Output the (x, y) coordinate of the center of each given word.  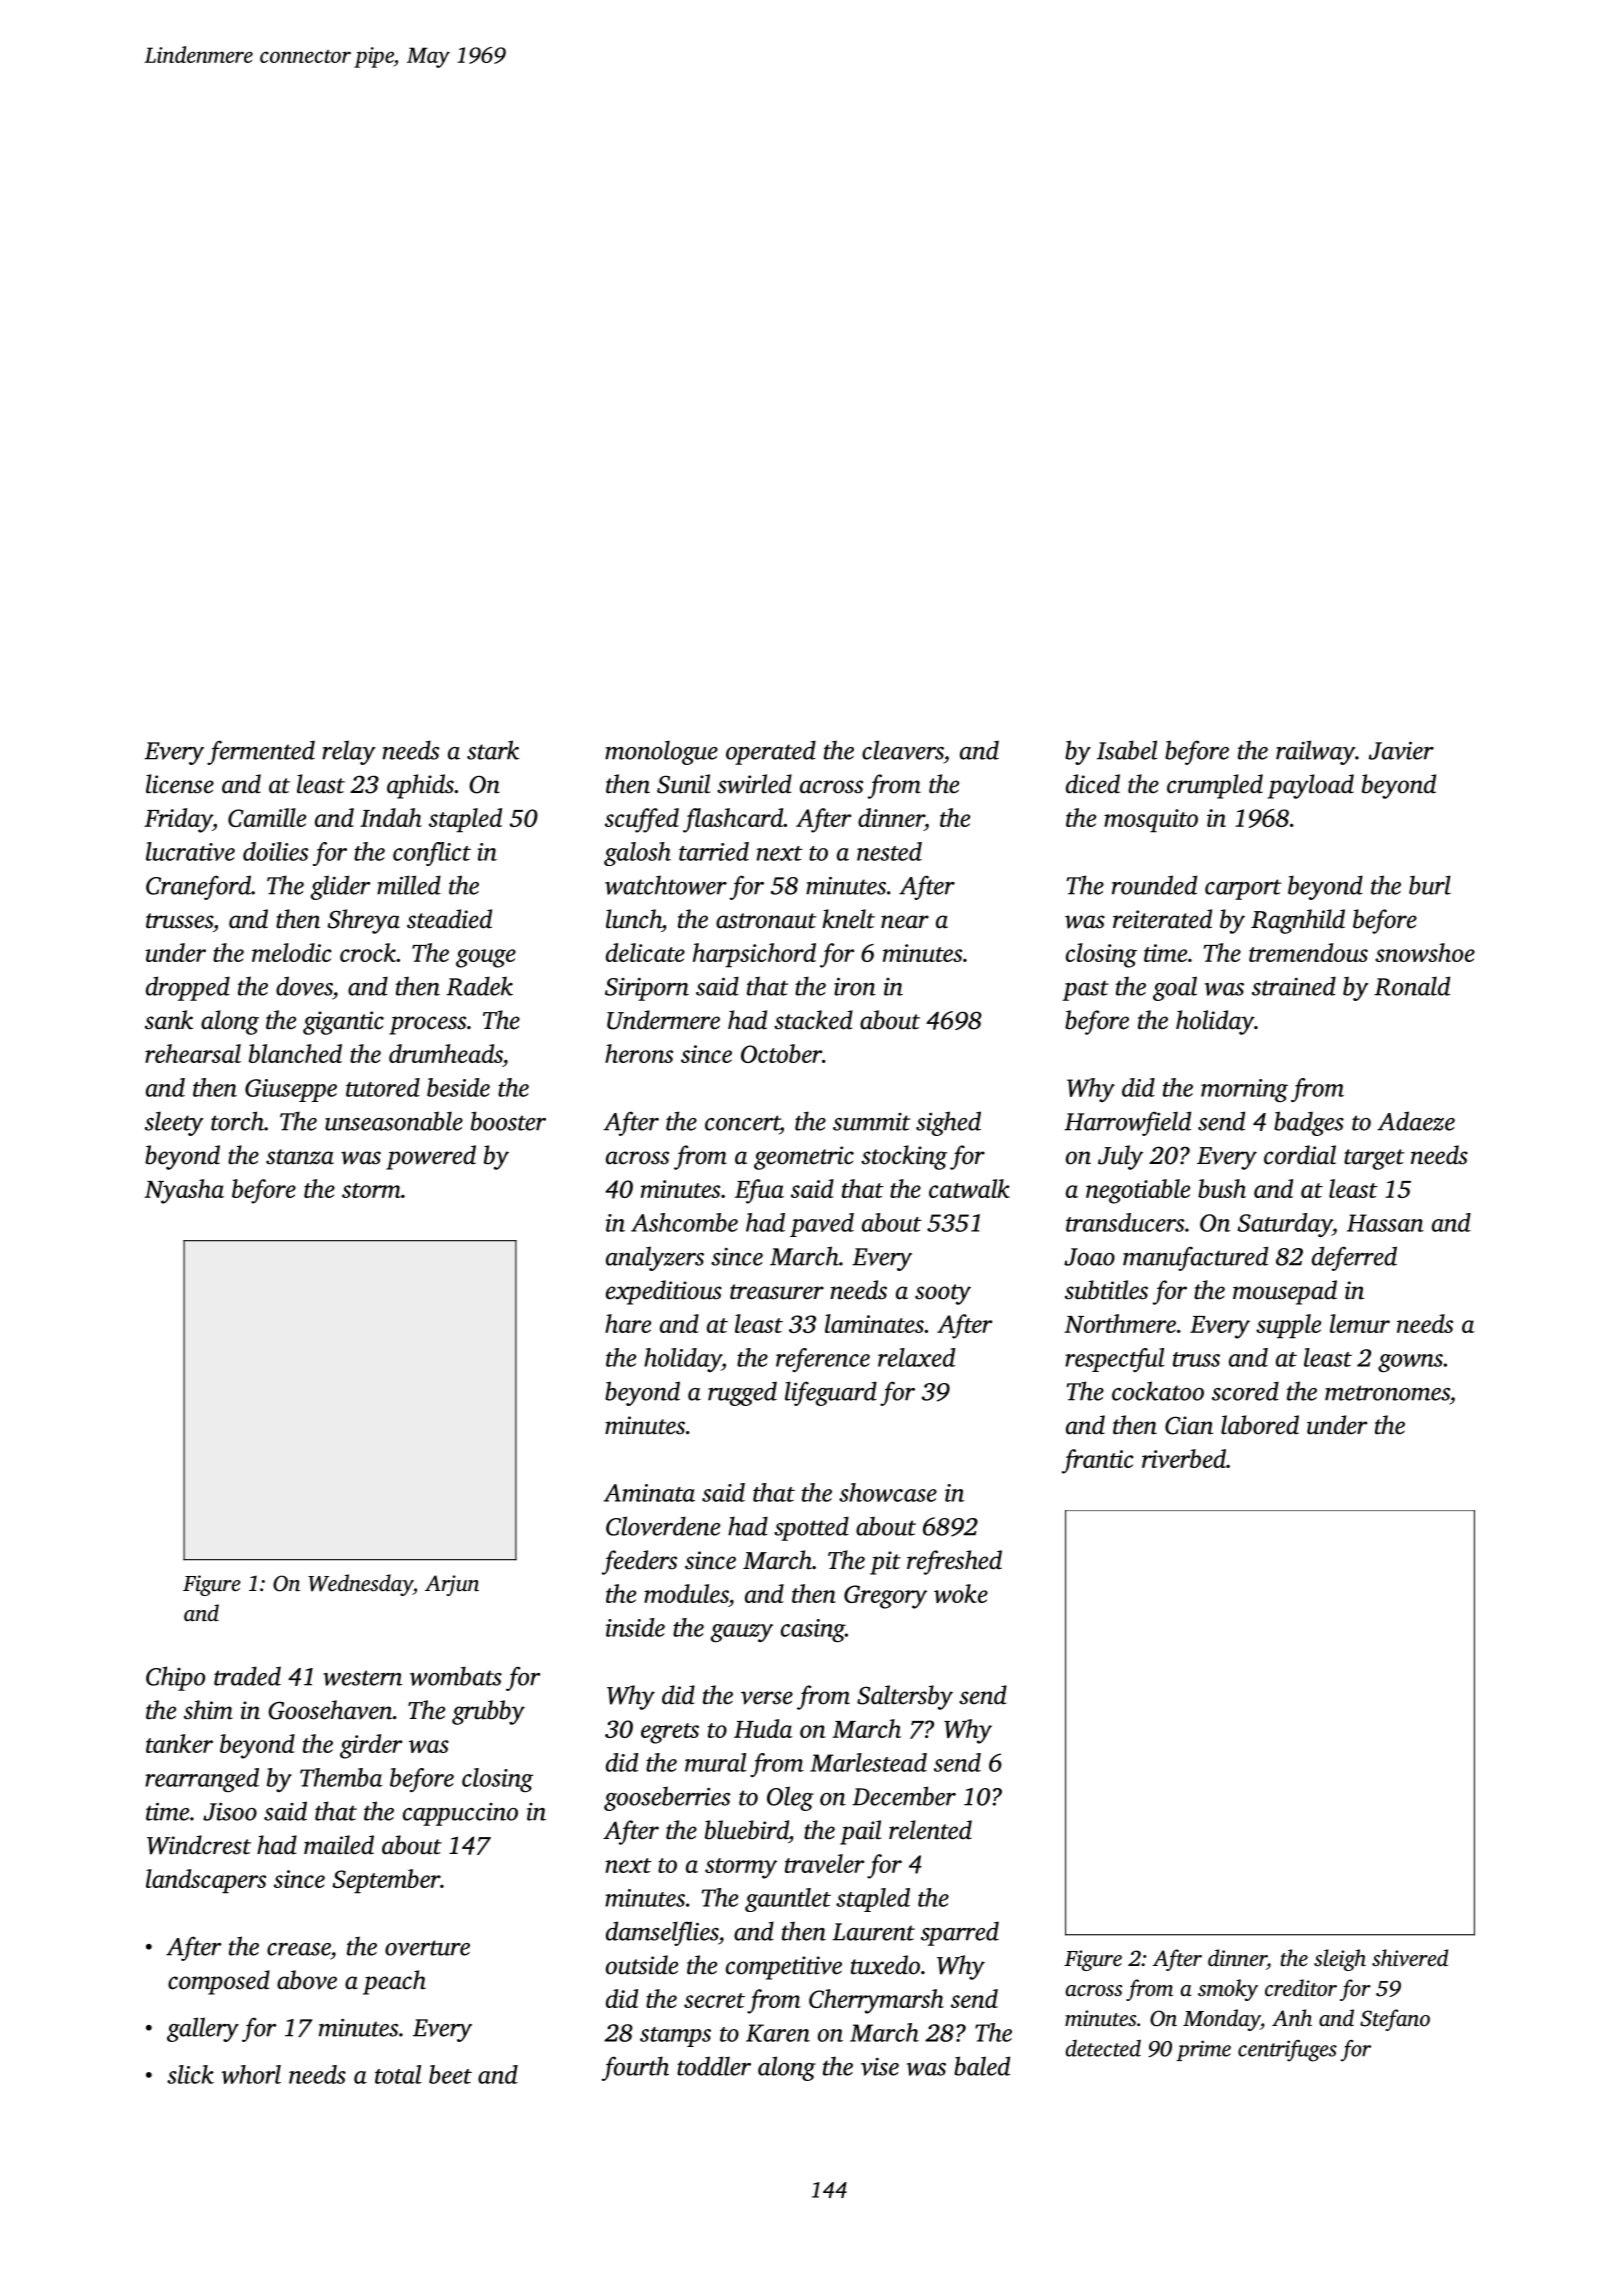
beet (450, 2074)
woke (961, 1593)
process (427, 1025)
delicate (645, 952)
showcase (888, 1492)
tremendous (1308, 952)
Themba (341, 1777)
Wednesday (360, 1585)
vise (880, 2067)
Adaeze (1416, 1121)
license (180, 784)
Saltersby (905, 1697)
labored (1260, 1425)
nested (889, 851)
